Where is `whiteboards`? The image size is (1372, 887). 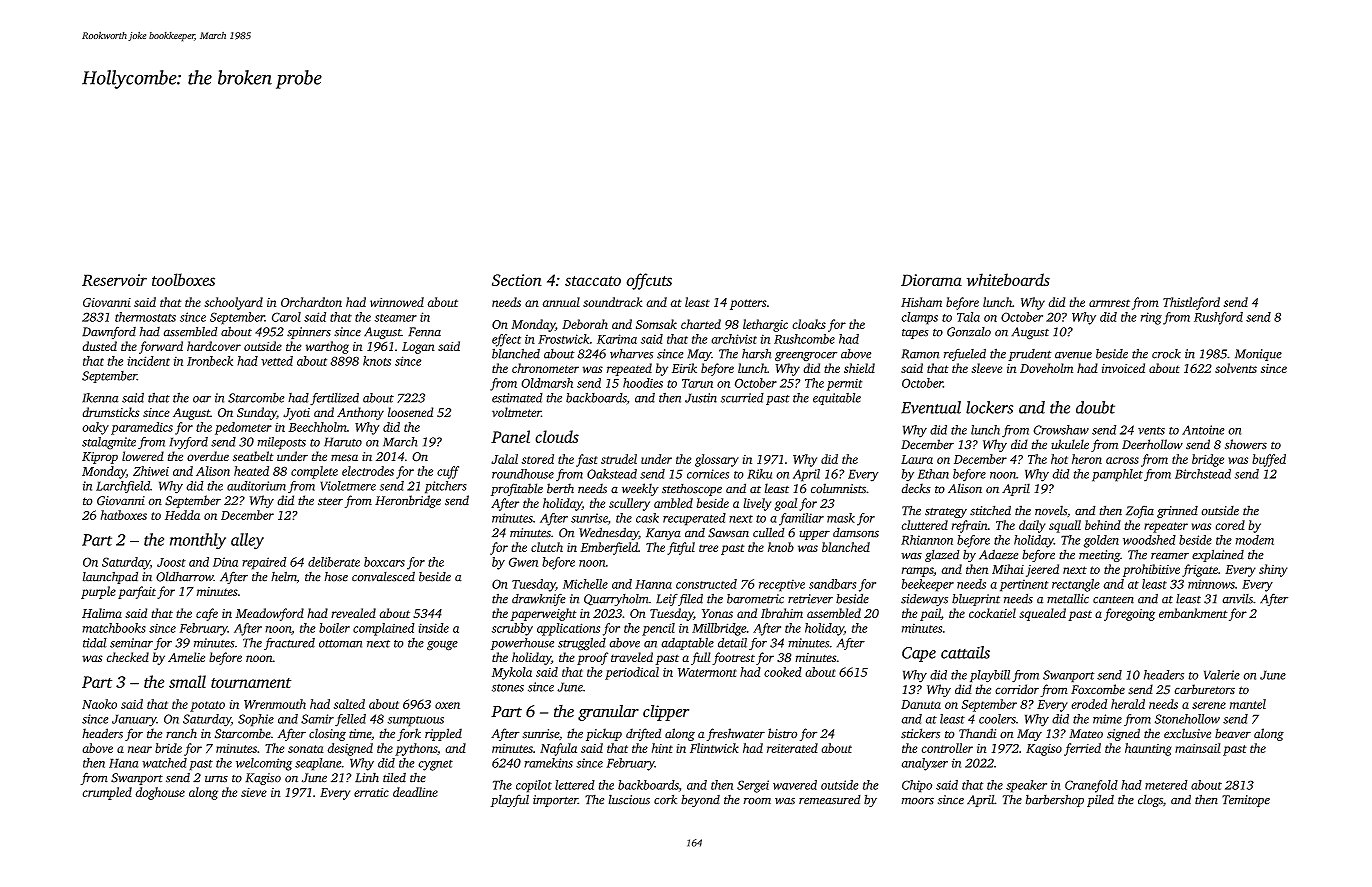 whiteboards is located at coordinates (1008, 279).
